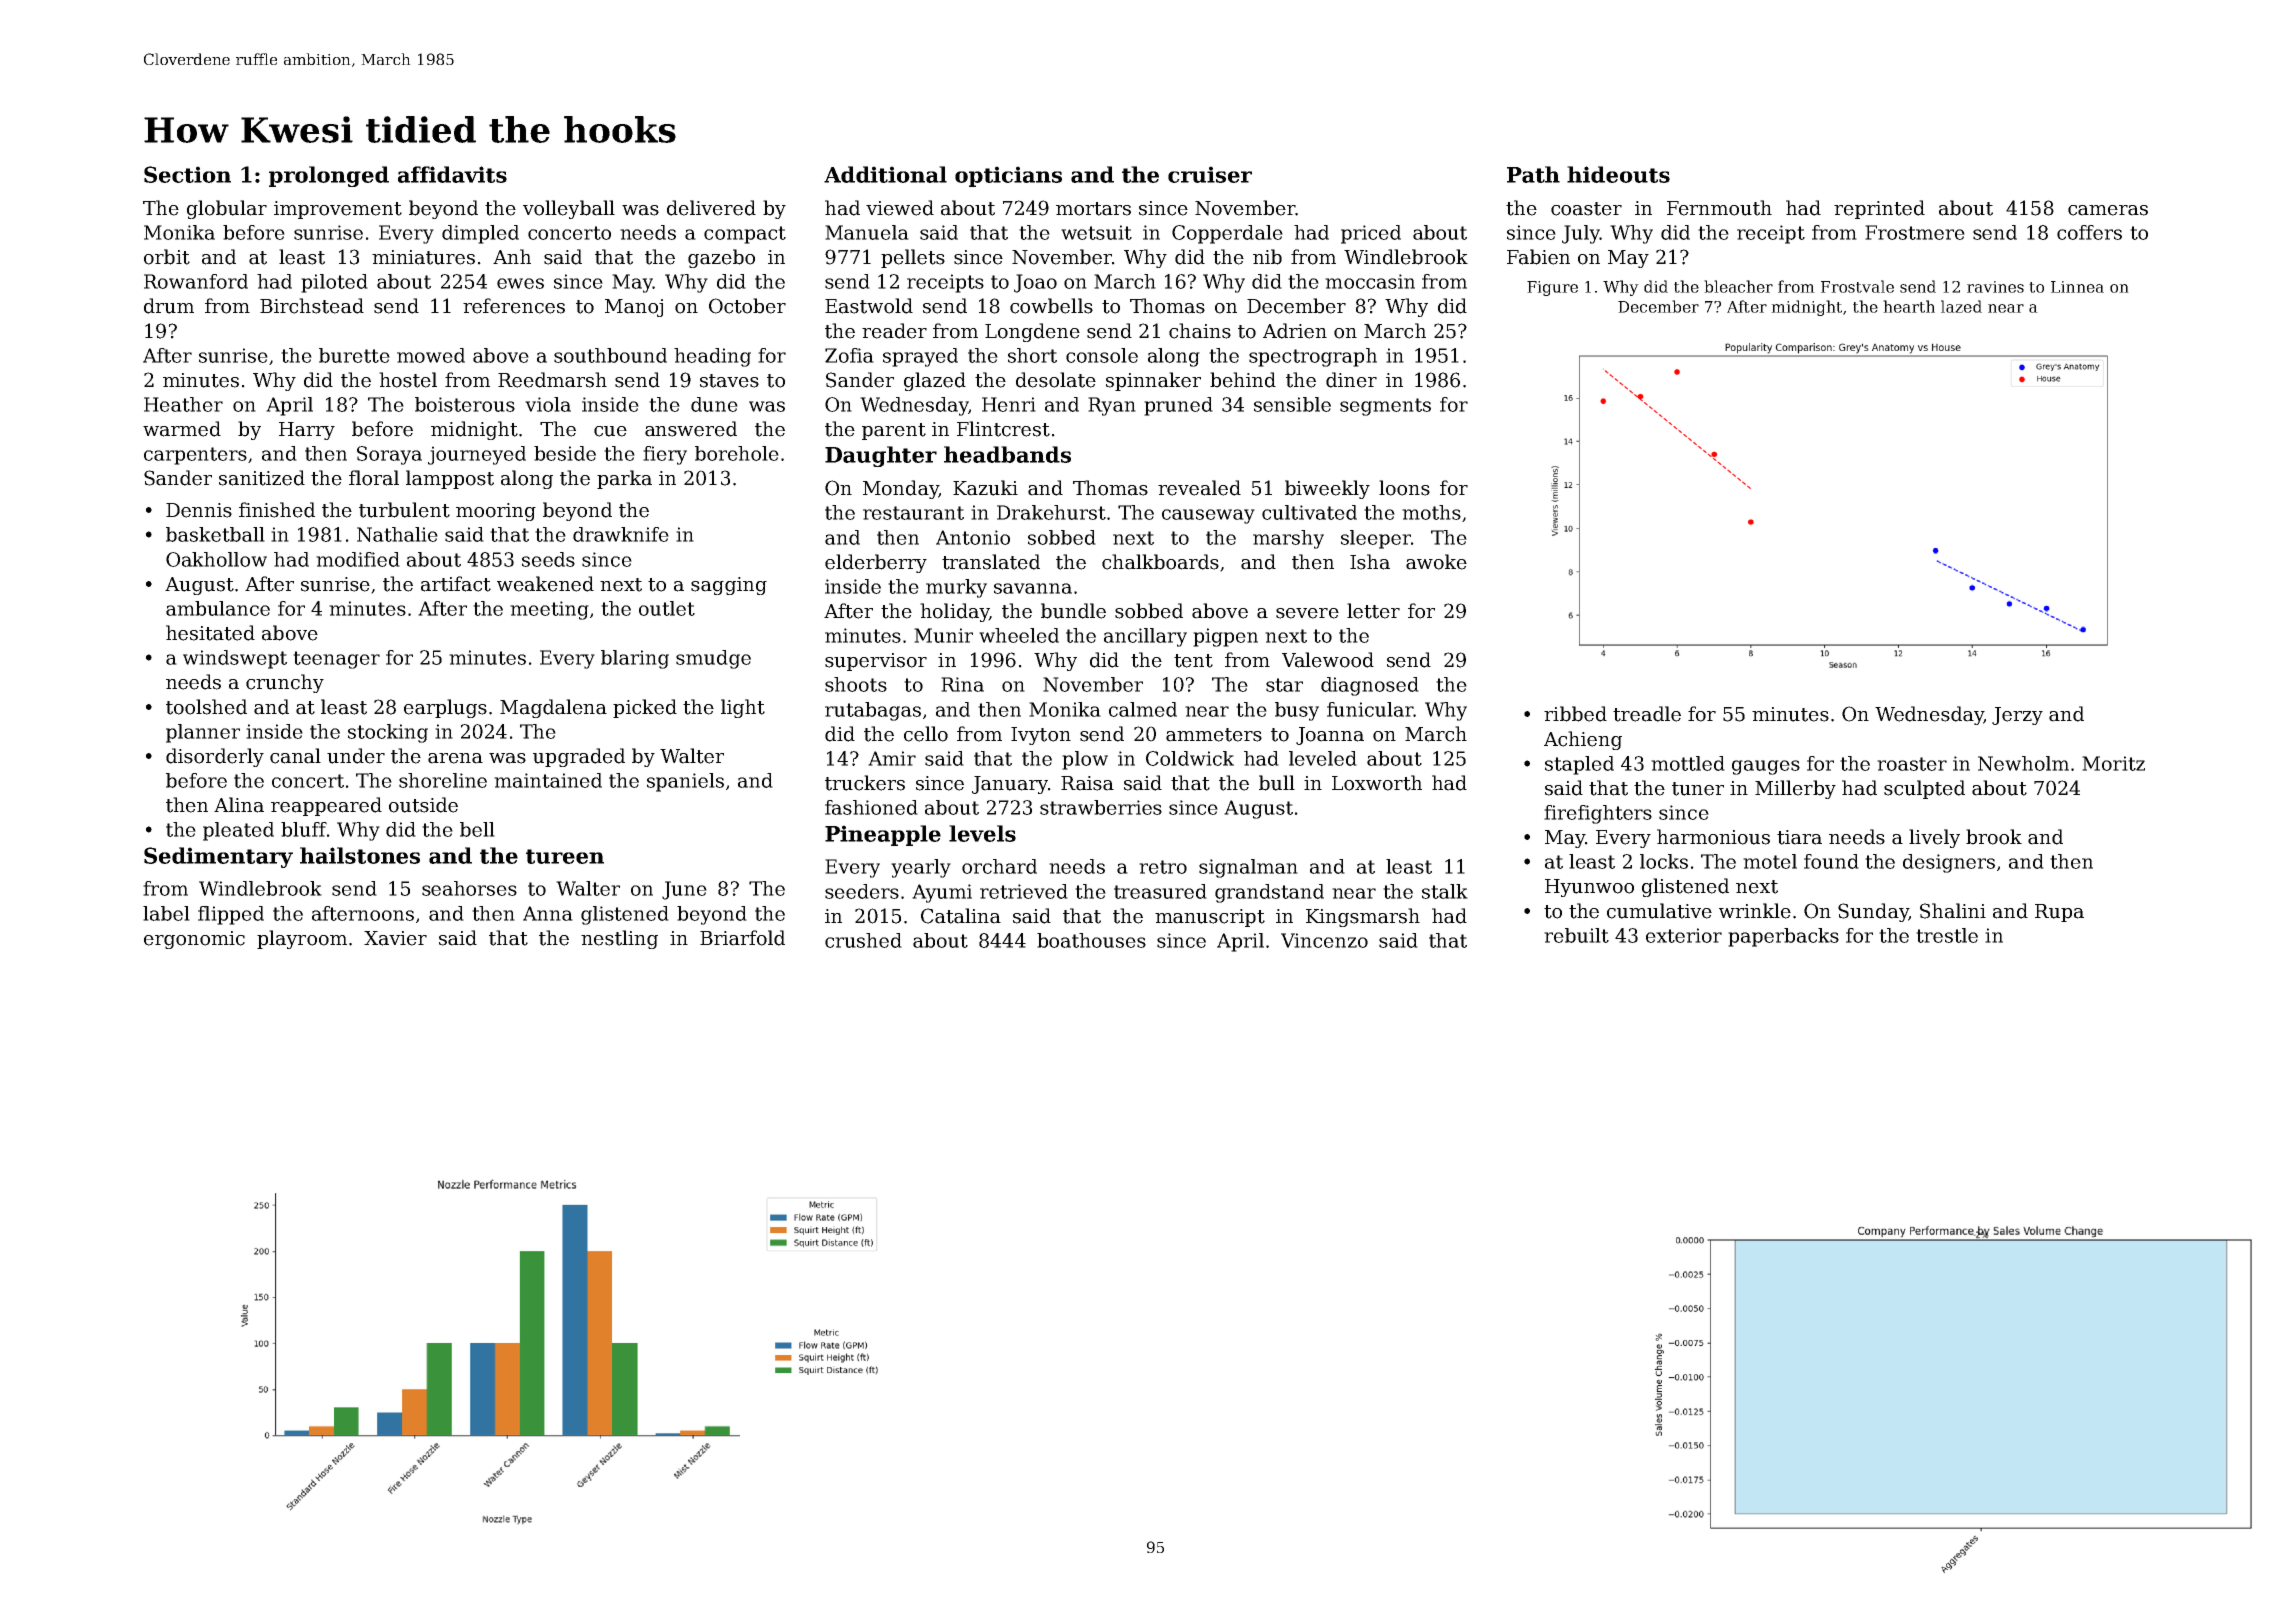  What do you see at coordinates (999, 866) in the screenshot?
I see `orchard` at bounding box center [999, 866].
